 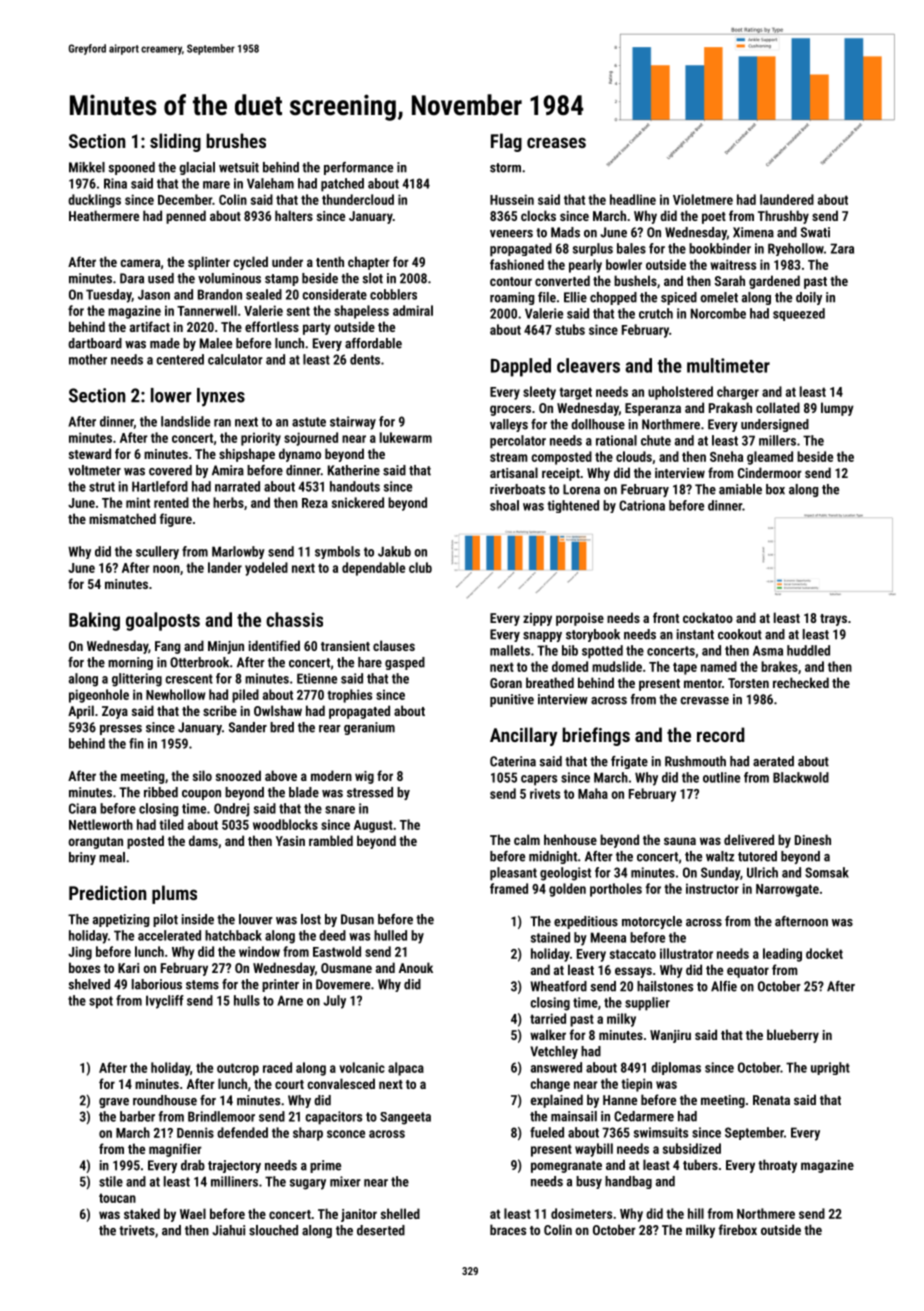 I want to click on dartboard, so click(x=95, y=343).
